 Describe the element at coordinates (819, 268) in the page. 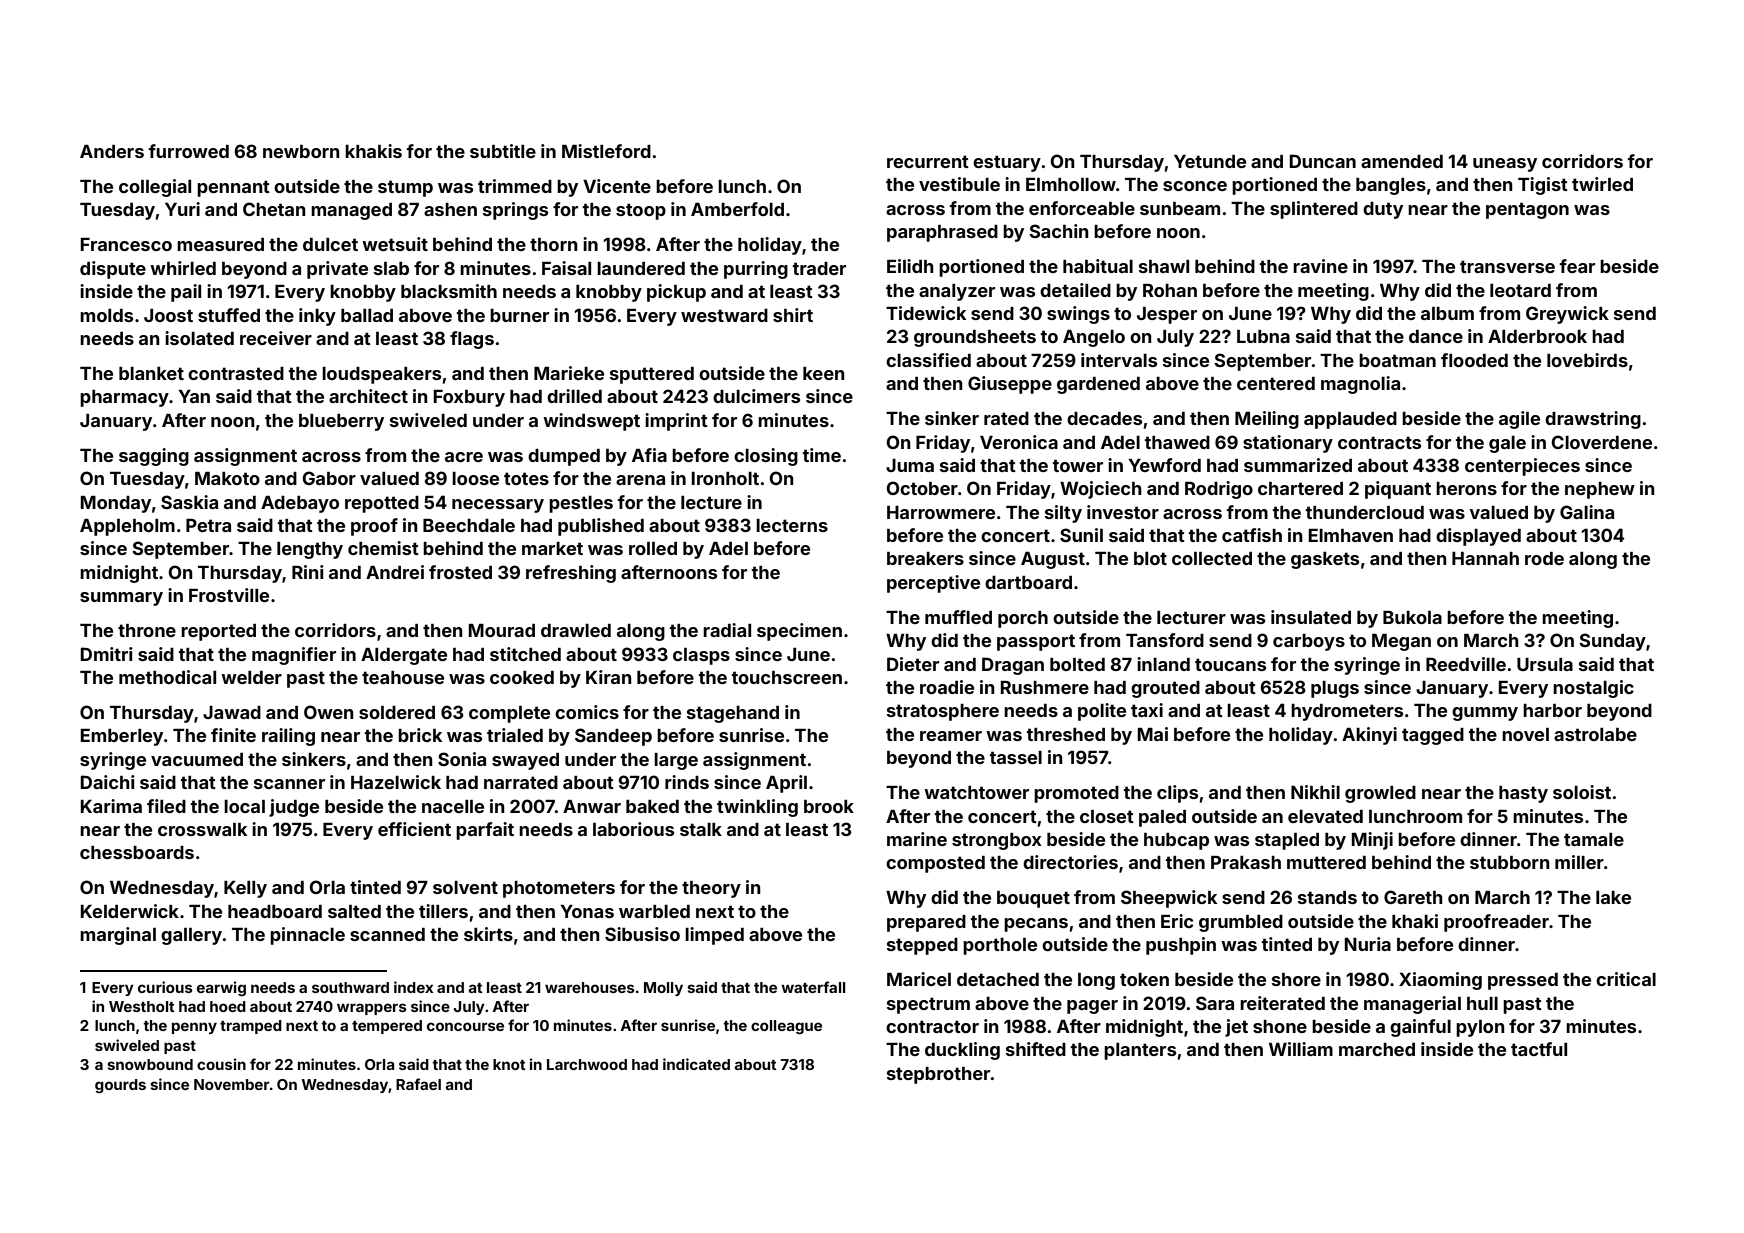

I see `trader` at that location.
